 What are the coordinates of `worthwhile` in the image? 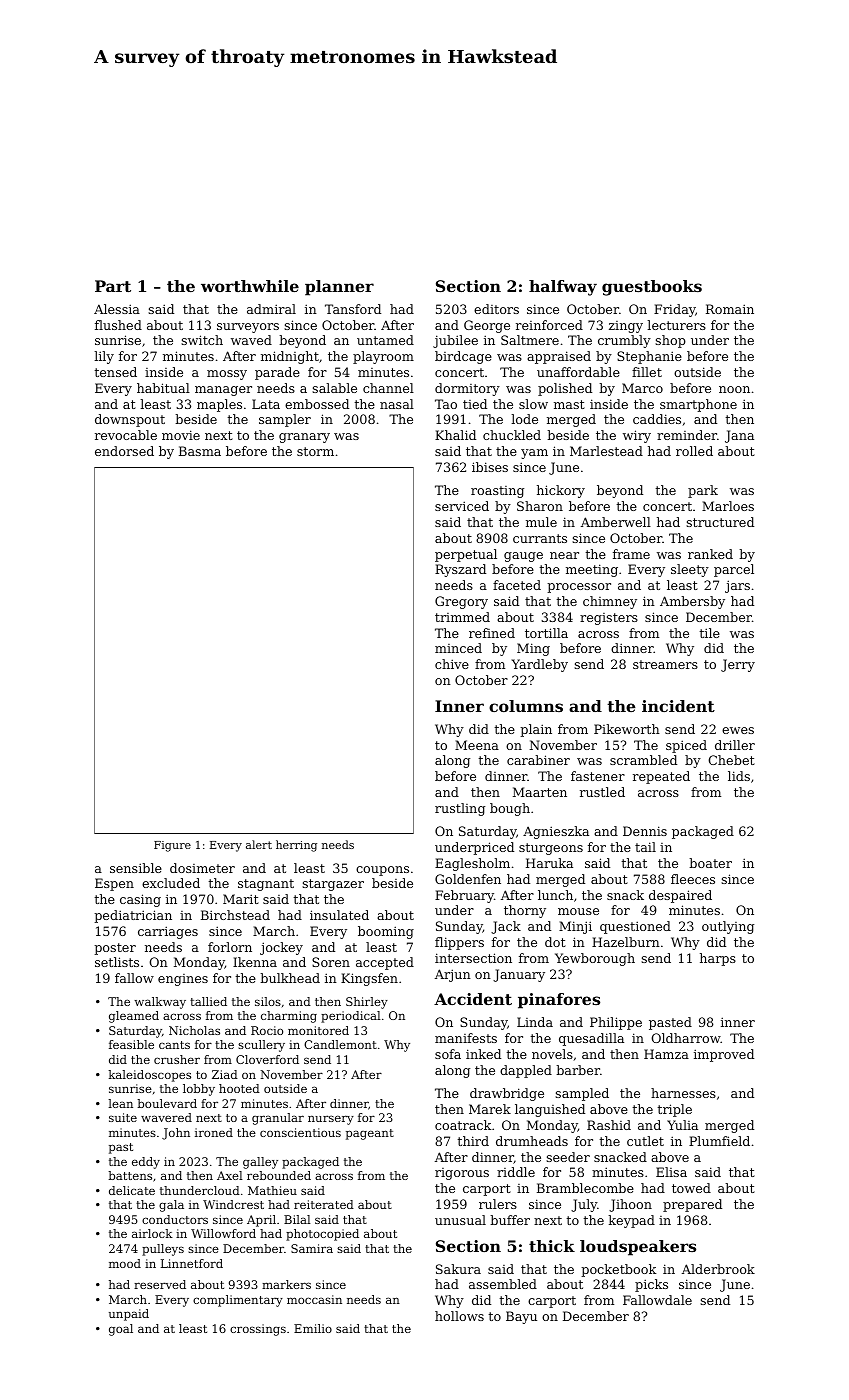 It's located at (250, 286).
